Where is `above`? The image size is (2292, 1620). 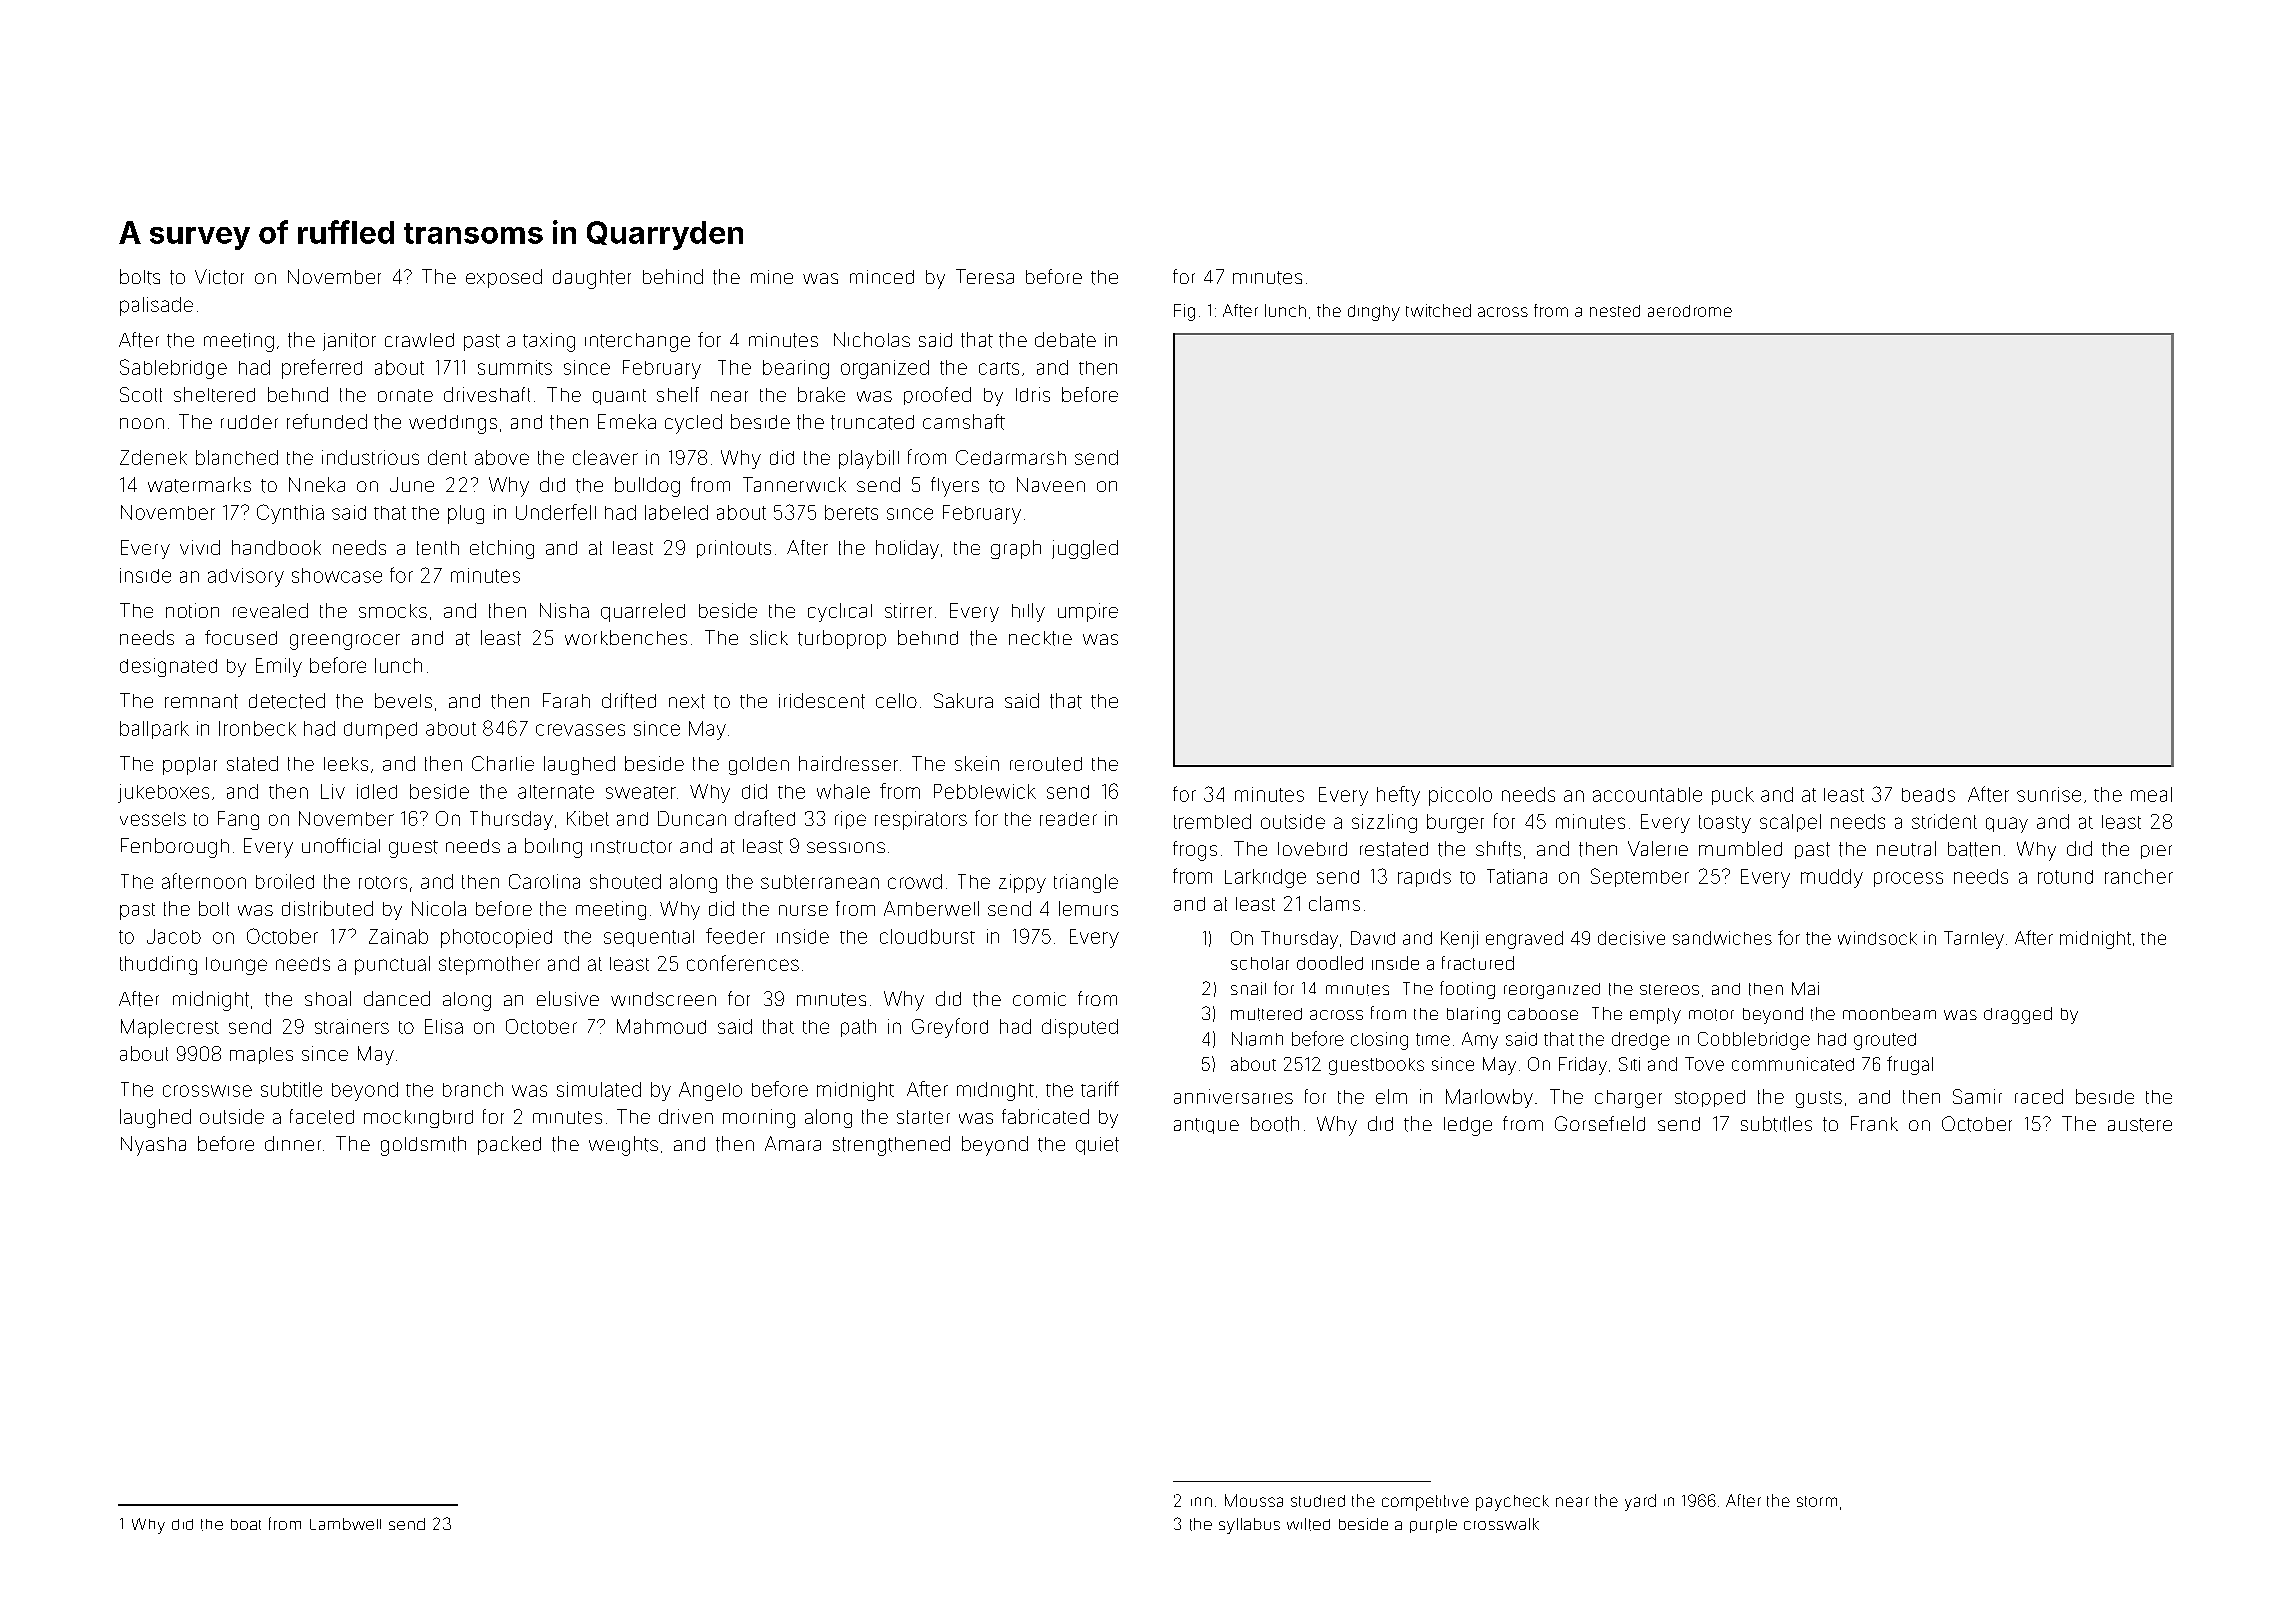 above is located at coordinates (502, 457).
